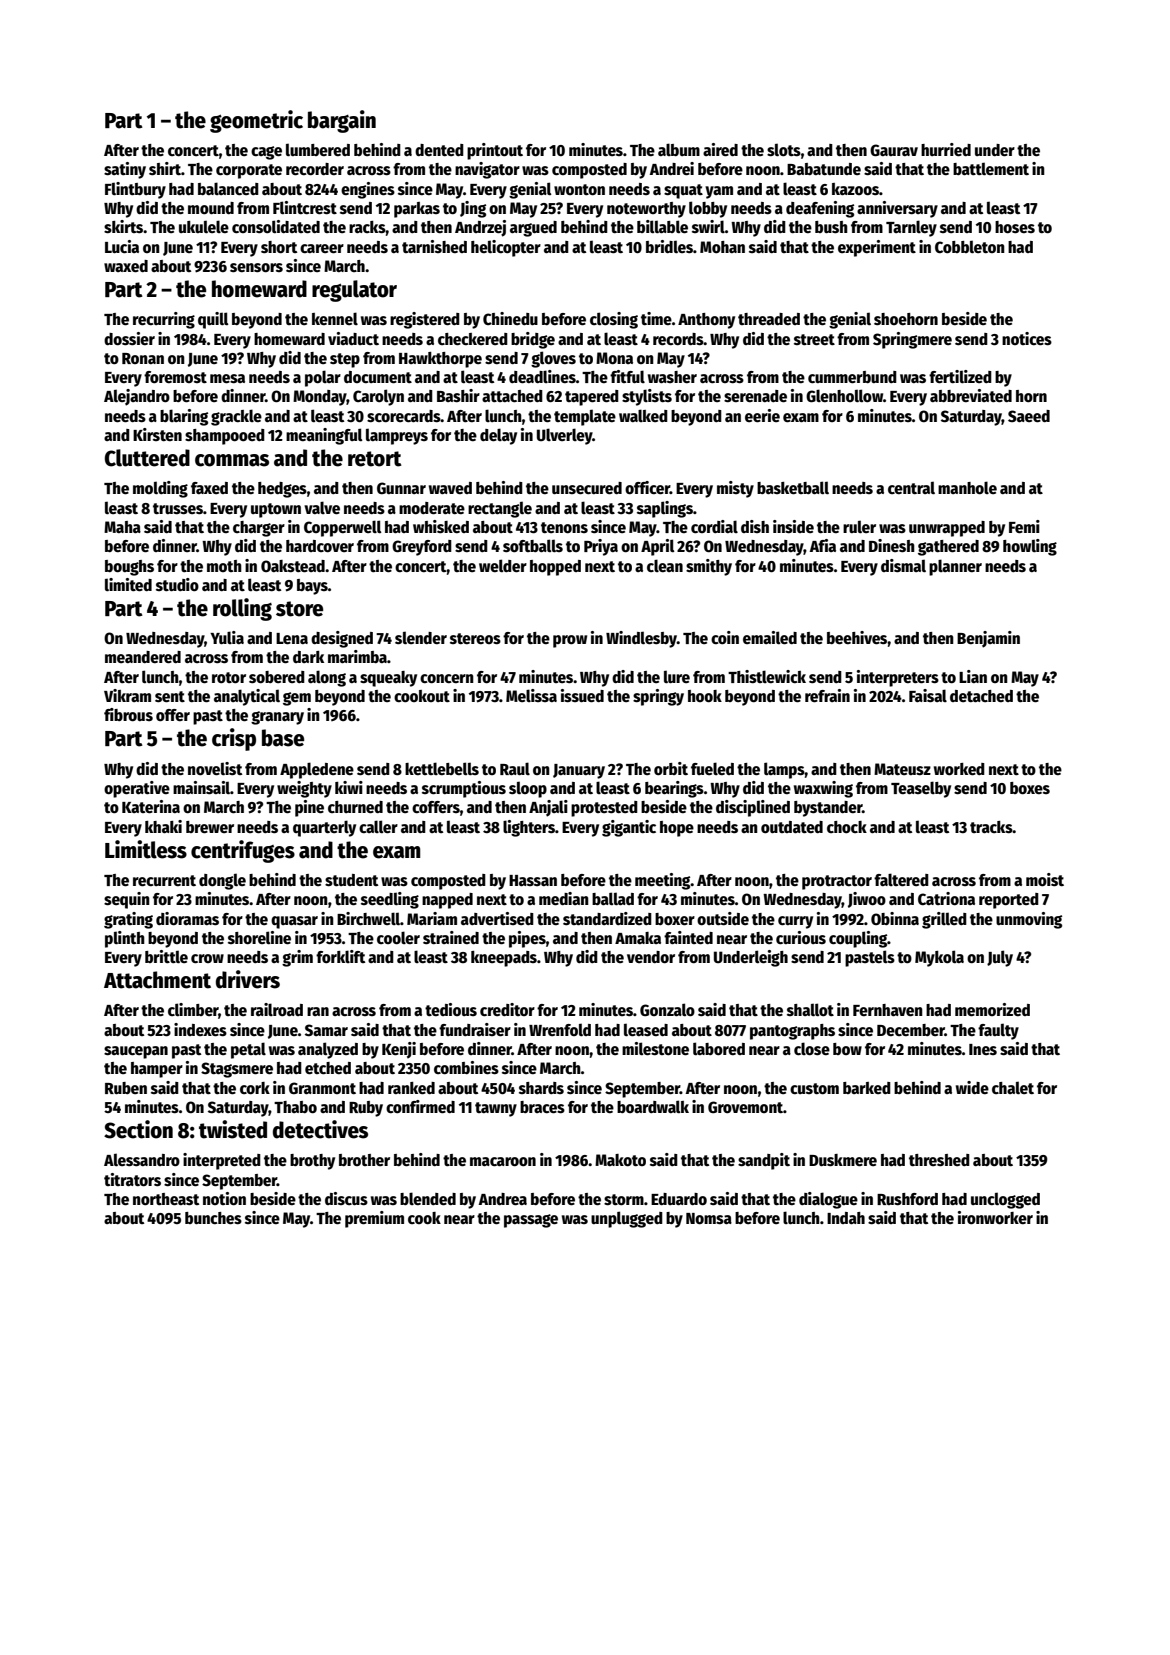  I want to click on rolling, so click(242, 609).
